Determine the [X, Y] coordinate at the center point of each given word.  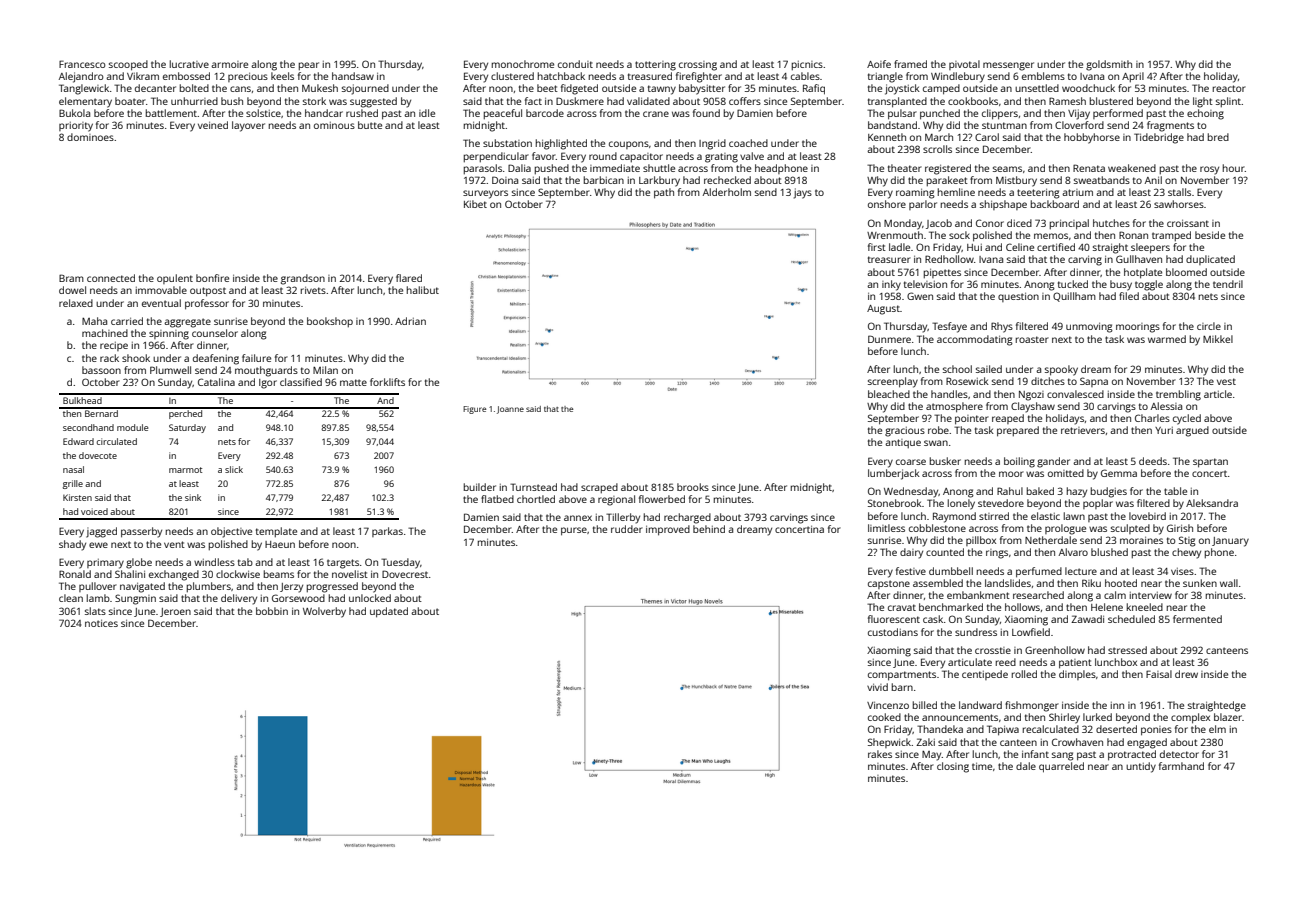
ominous [334, 125]
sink [193, 497]
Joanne [510, 410]
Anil [1153, 180]
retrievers [1083, 430]
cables [805, 76]
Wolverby [324, 612]
